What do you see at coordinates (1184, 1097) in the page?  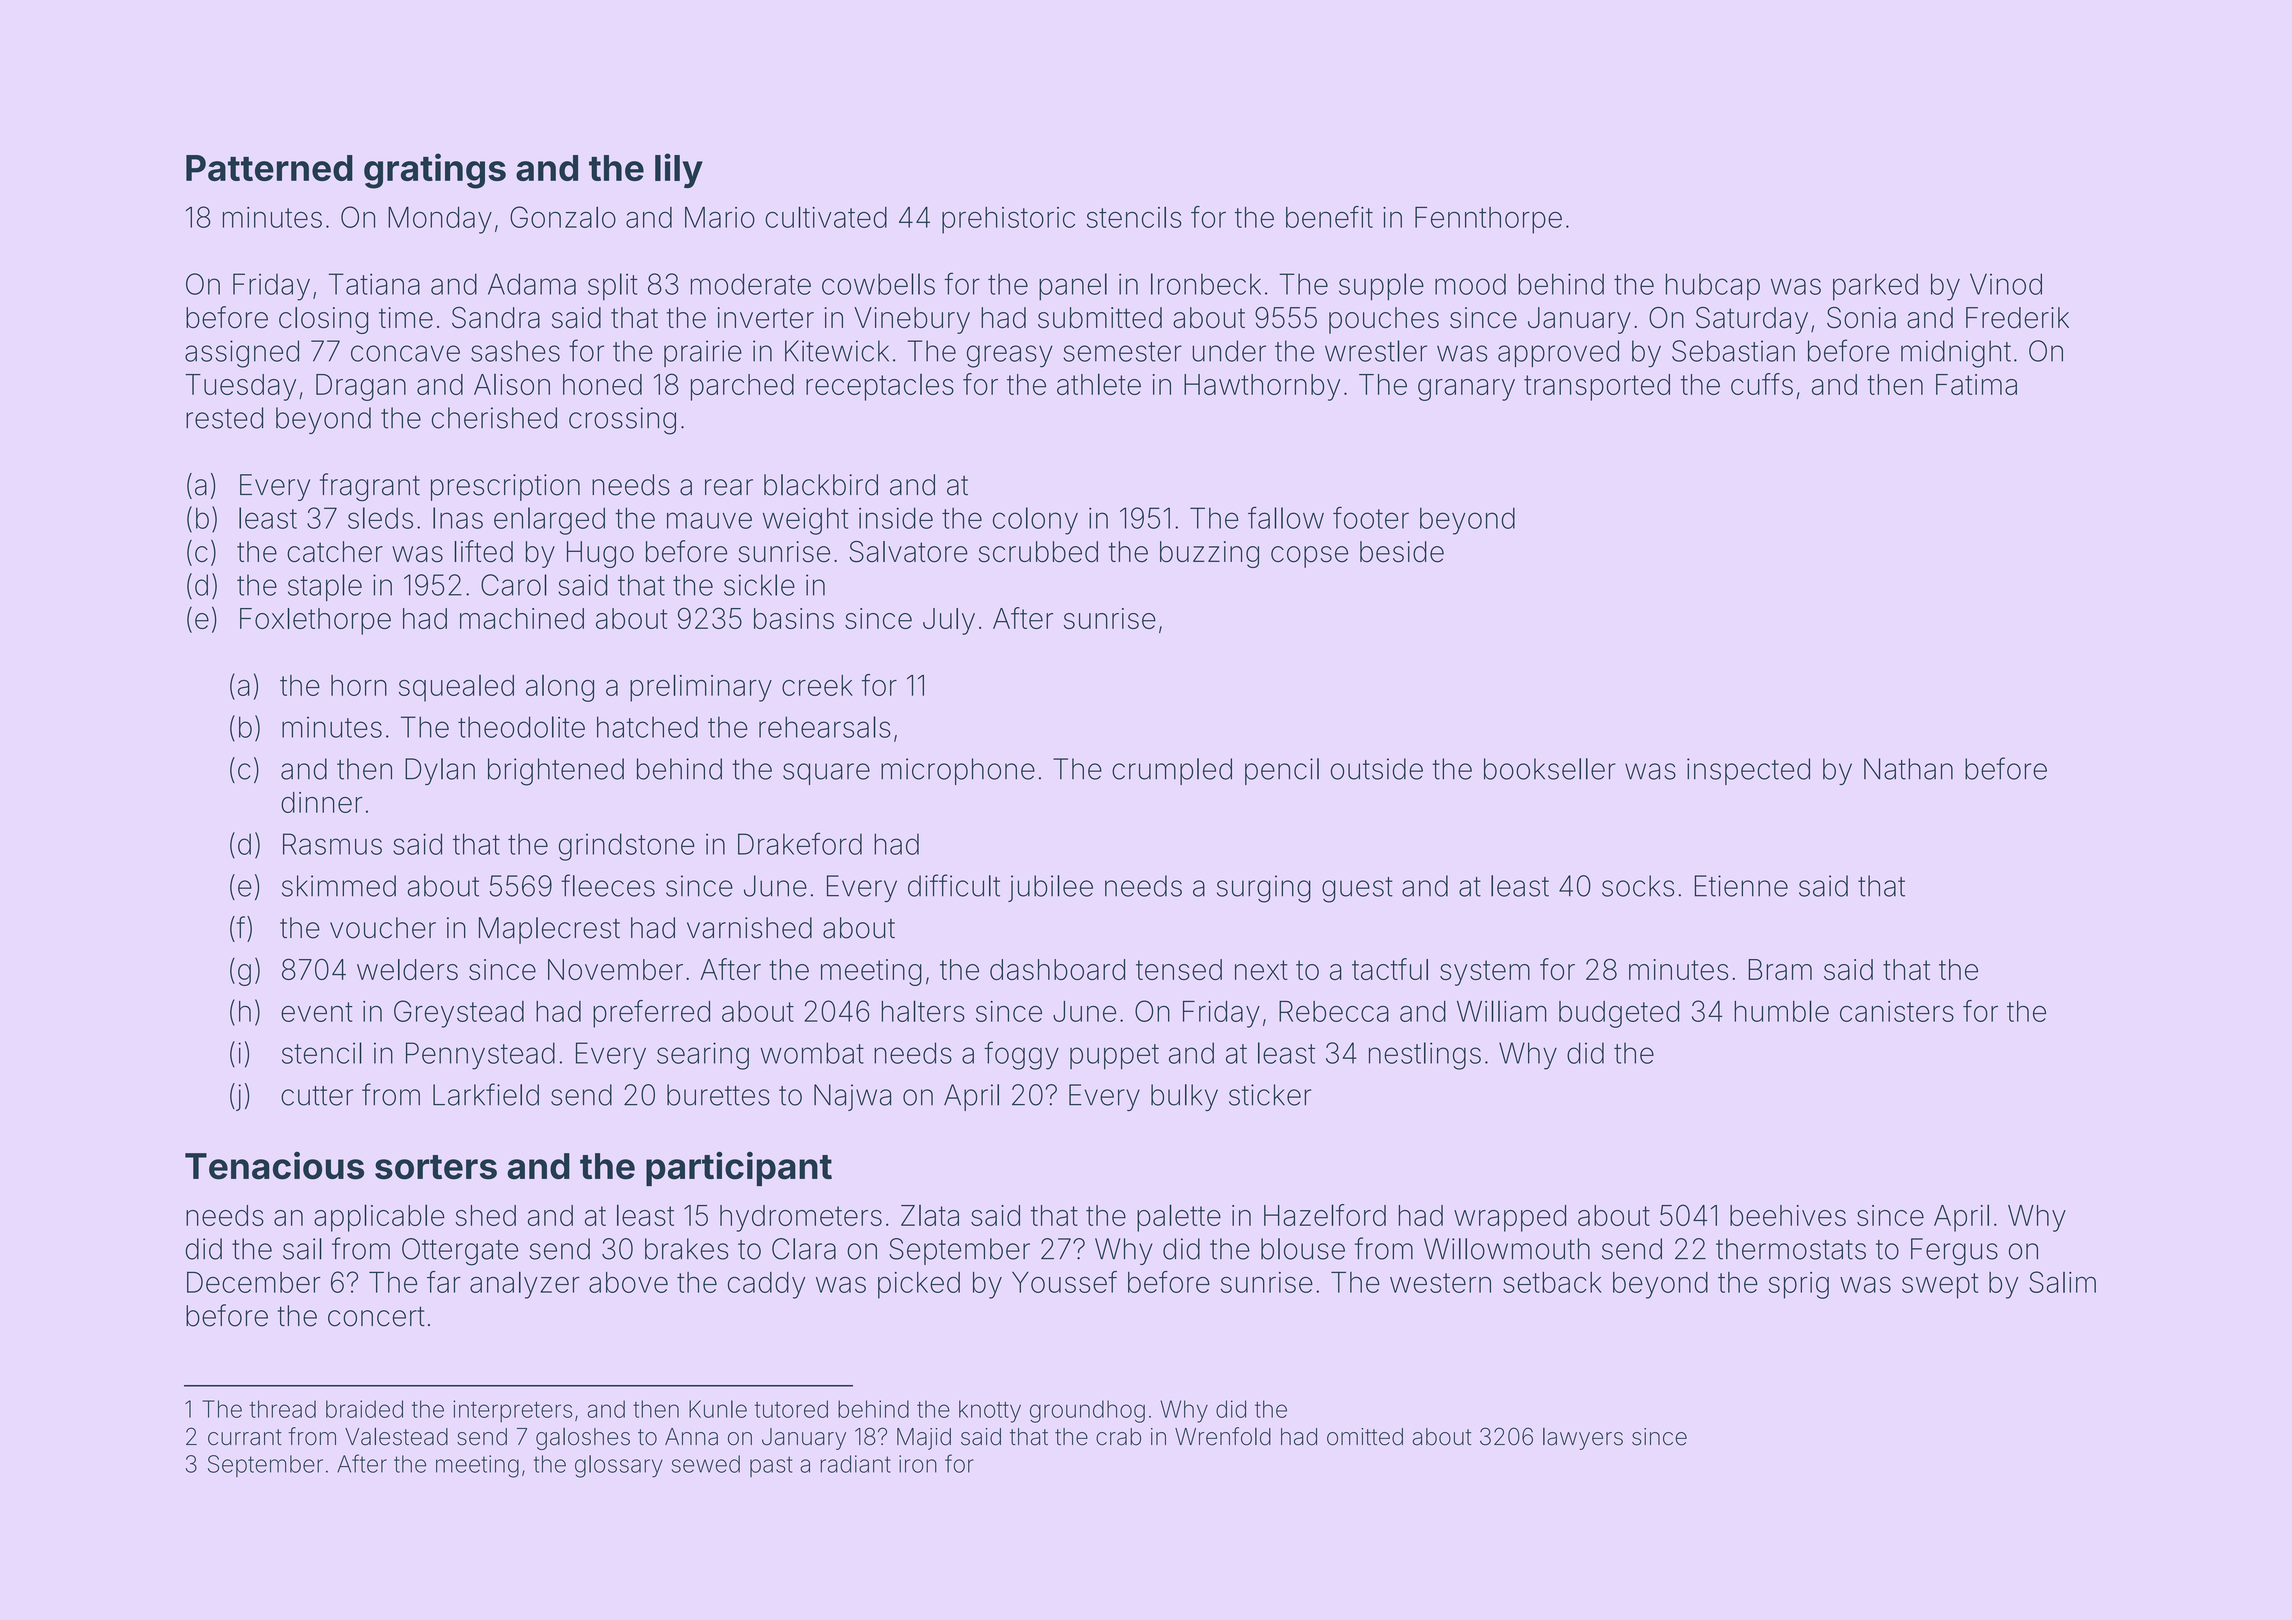 I see `bulky` at bounding box center [1184, 1097].
